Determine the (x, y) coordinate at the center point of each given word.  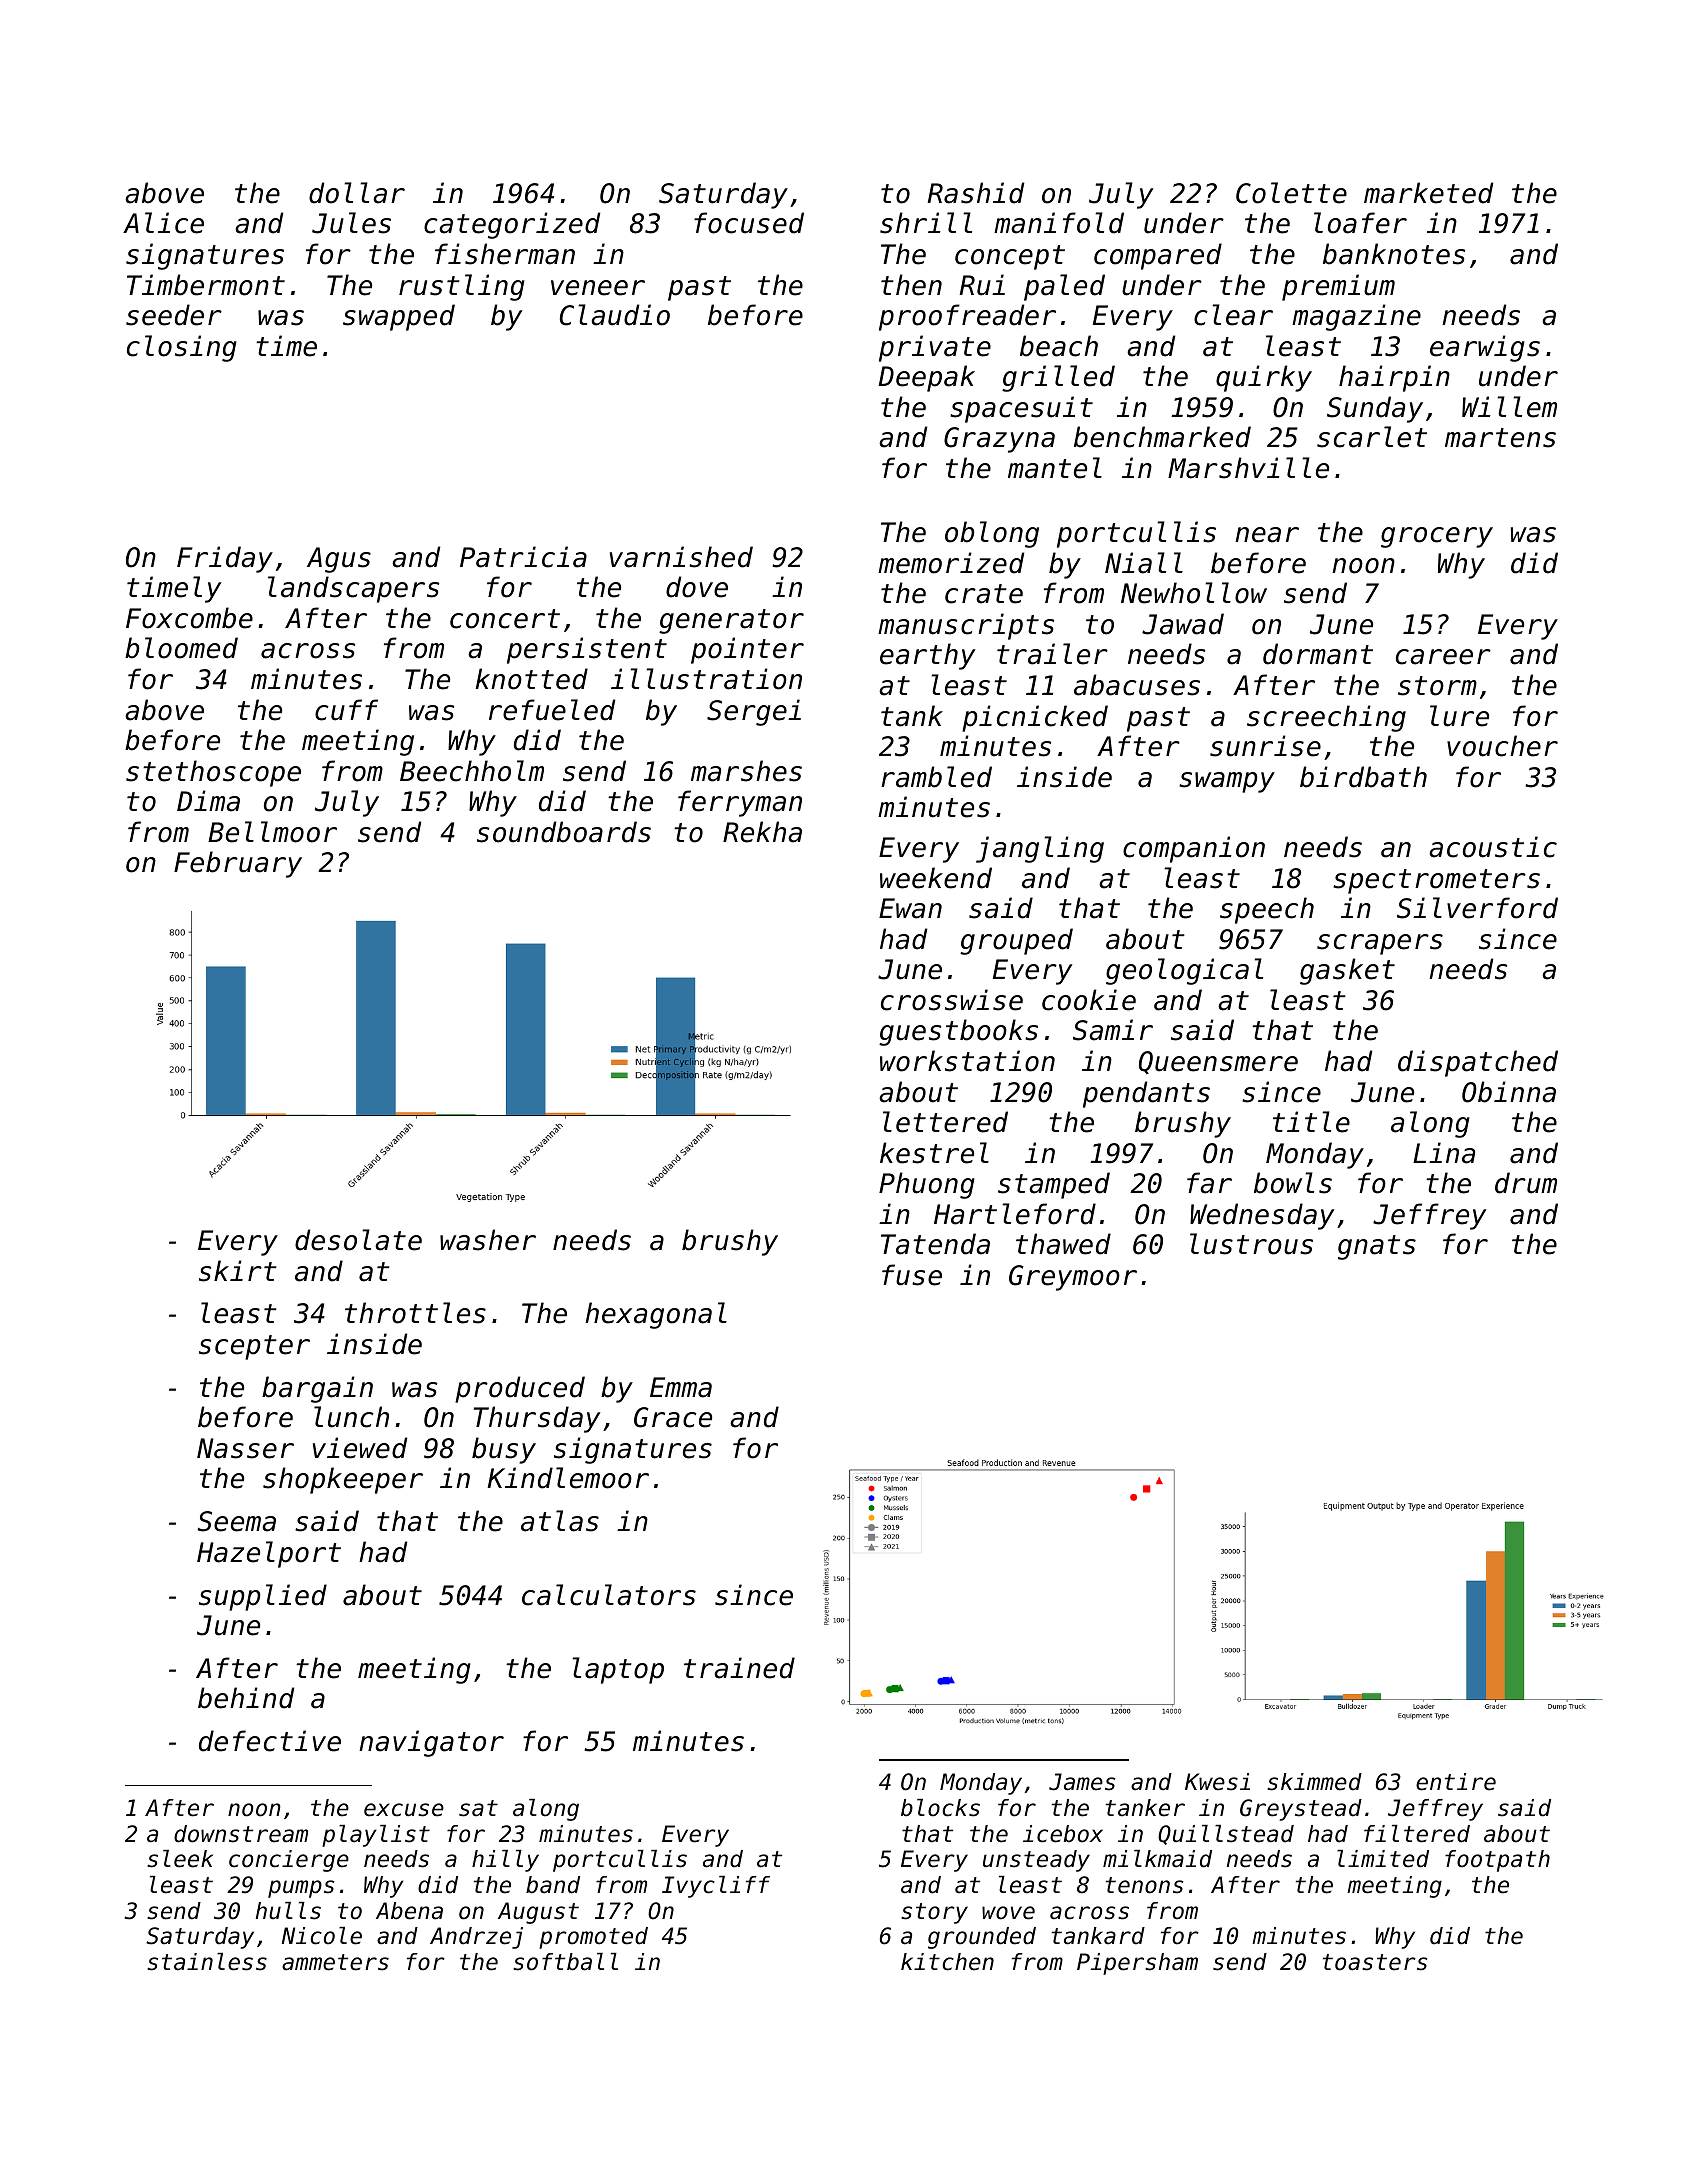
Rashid (976, 193)
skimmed (1314, 1782)
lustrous (1251, 1244)
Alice (163, 223)
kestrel (934, 1153)
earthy (927, 656)
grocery (1437, 537)
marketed (1428, 193)
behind (246, 1698)
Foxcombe (189, 618)
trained (739, 1668)
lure (1459, 716)
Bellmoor (272, 832)
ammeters (335, 1962)
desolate (358, 1240)
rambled (936, 777)
